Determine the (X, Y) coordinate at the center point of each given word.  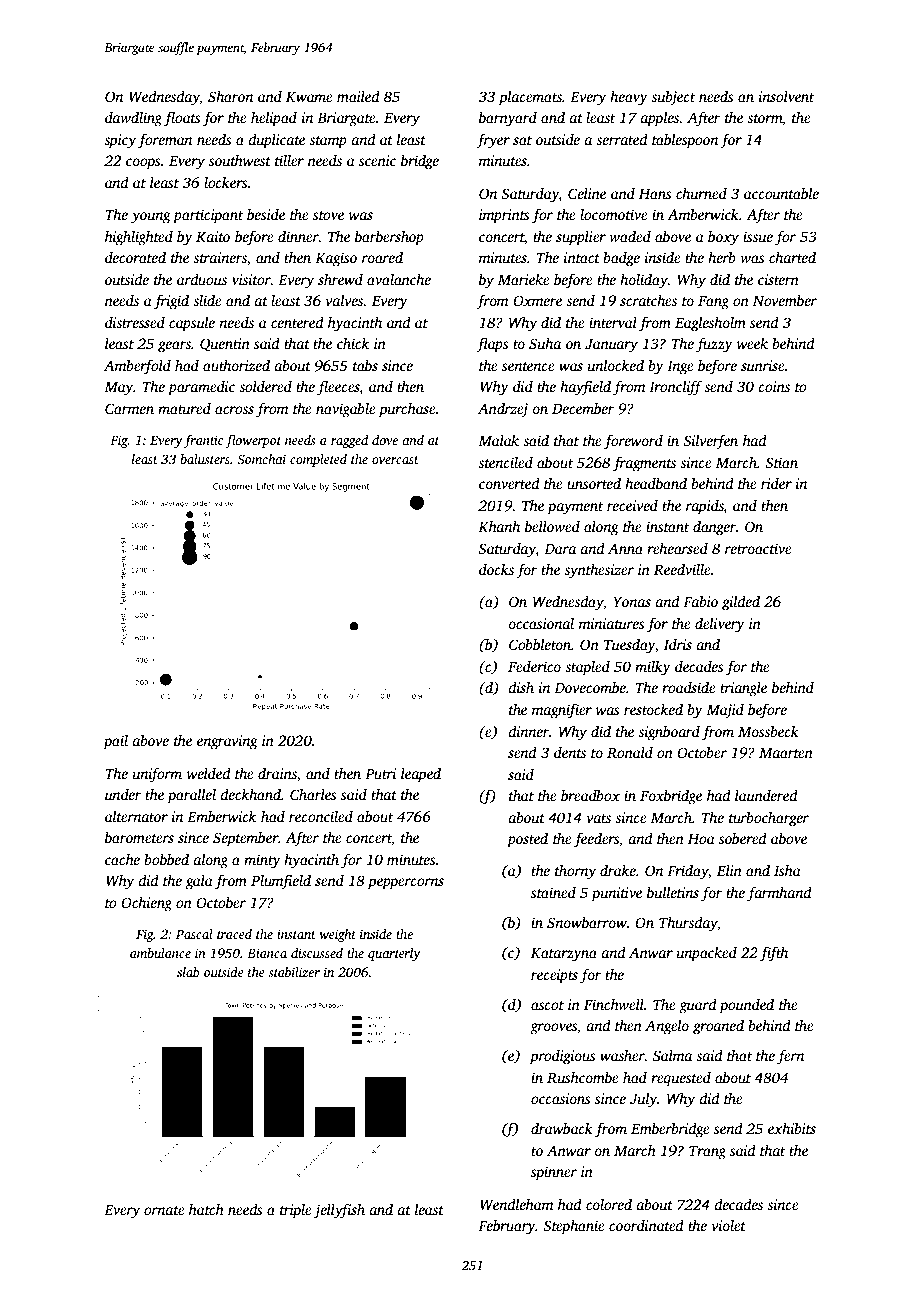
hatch (206, 1209)
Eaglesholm (710, 324)
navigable (346, 410)
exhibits (792, 1128)
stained (553, 892)
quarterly (394, 954)
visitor (251, 279)
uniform (157, 775)
